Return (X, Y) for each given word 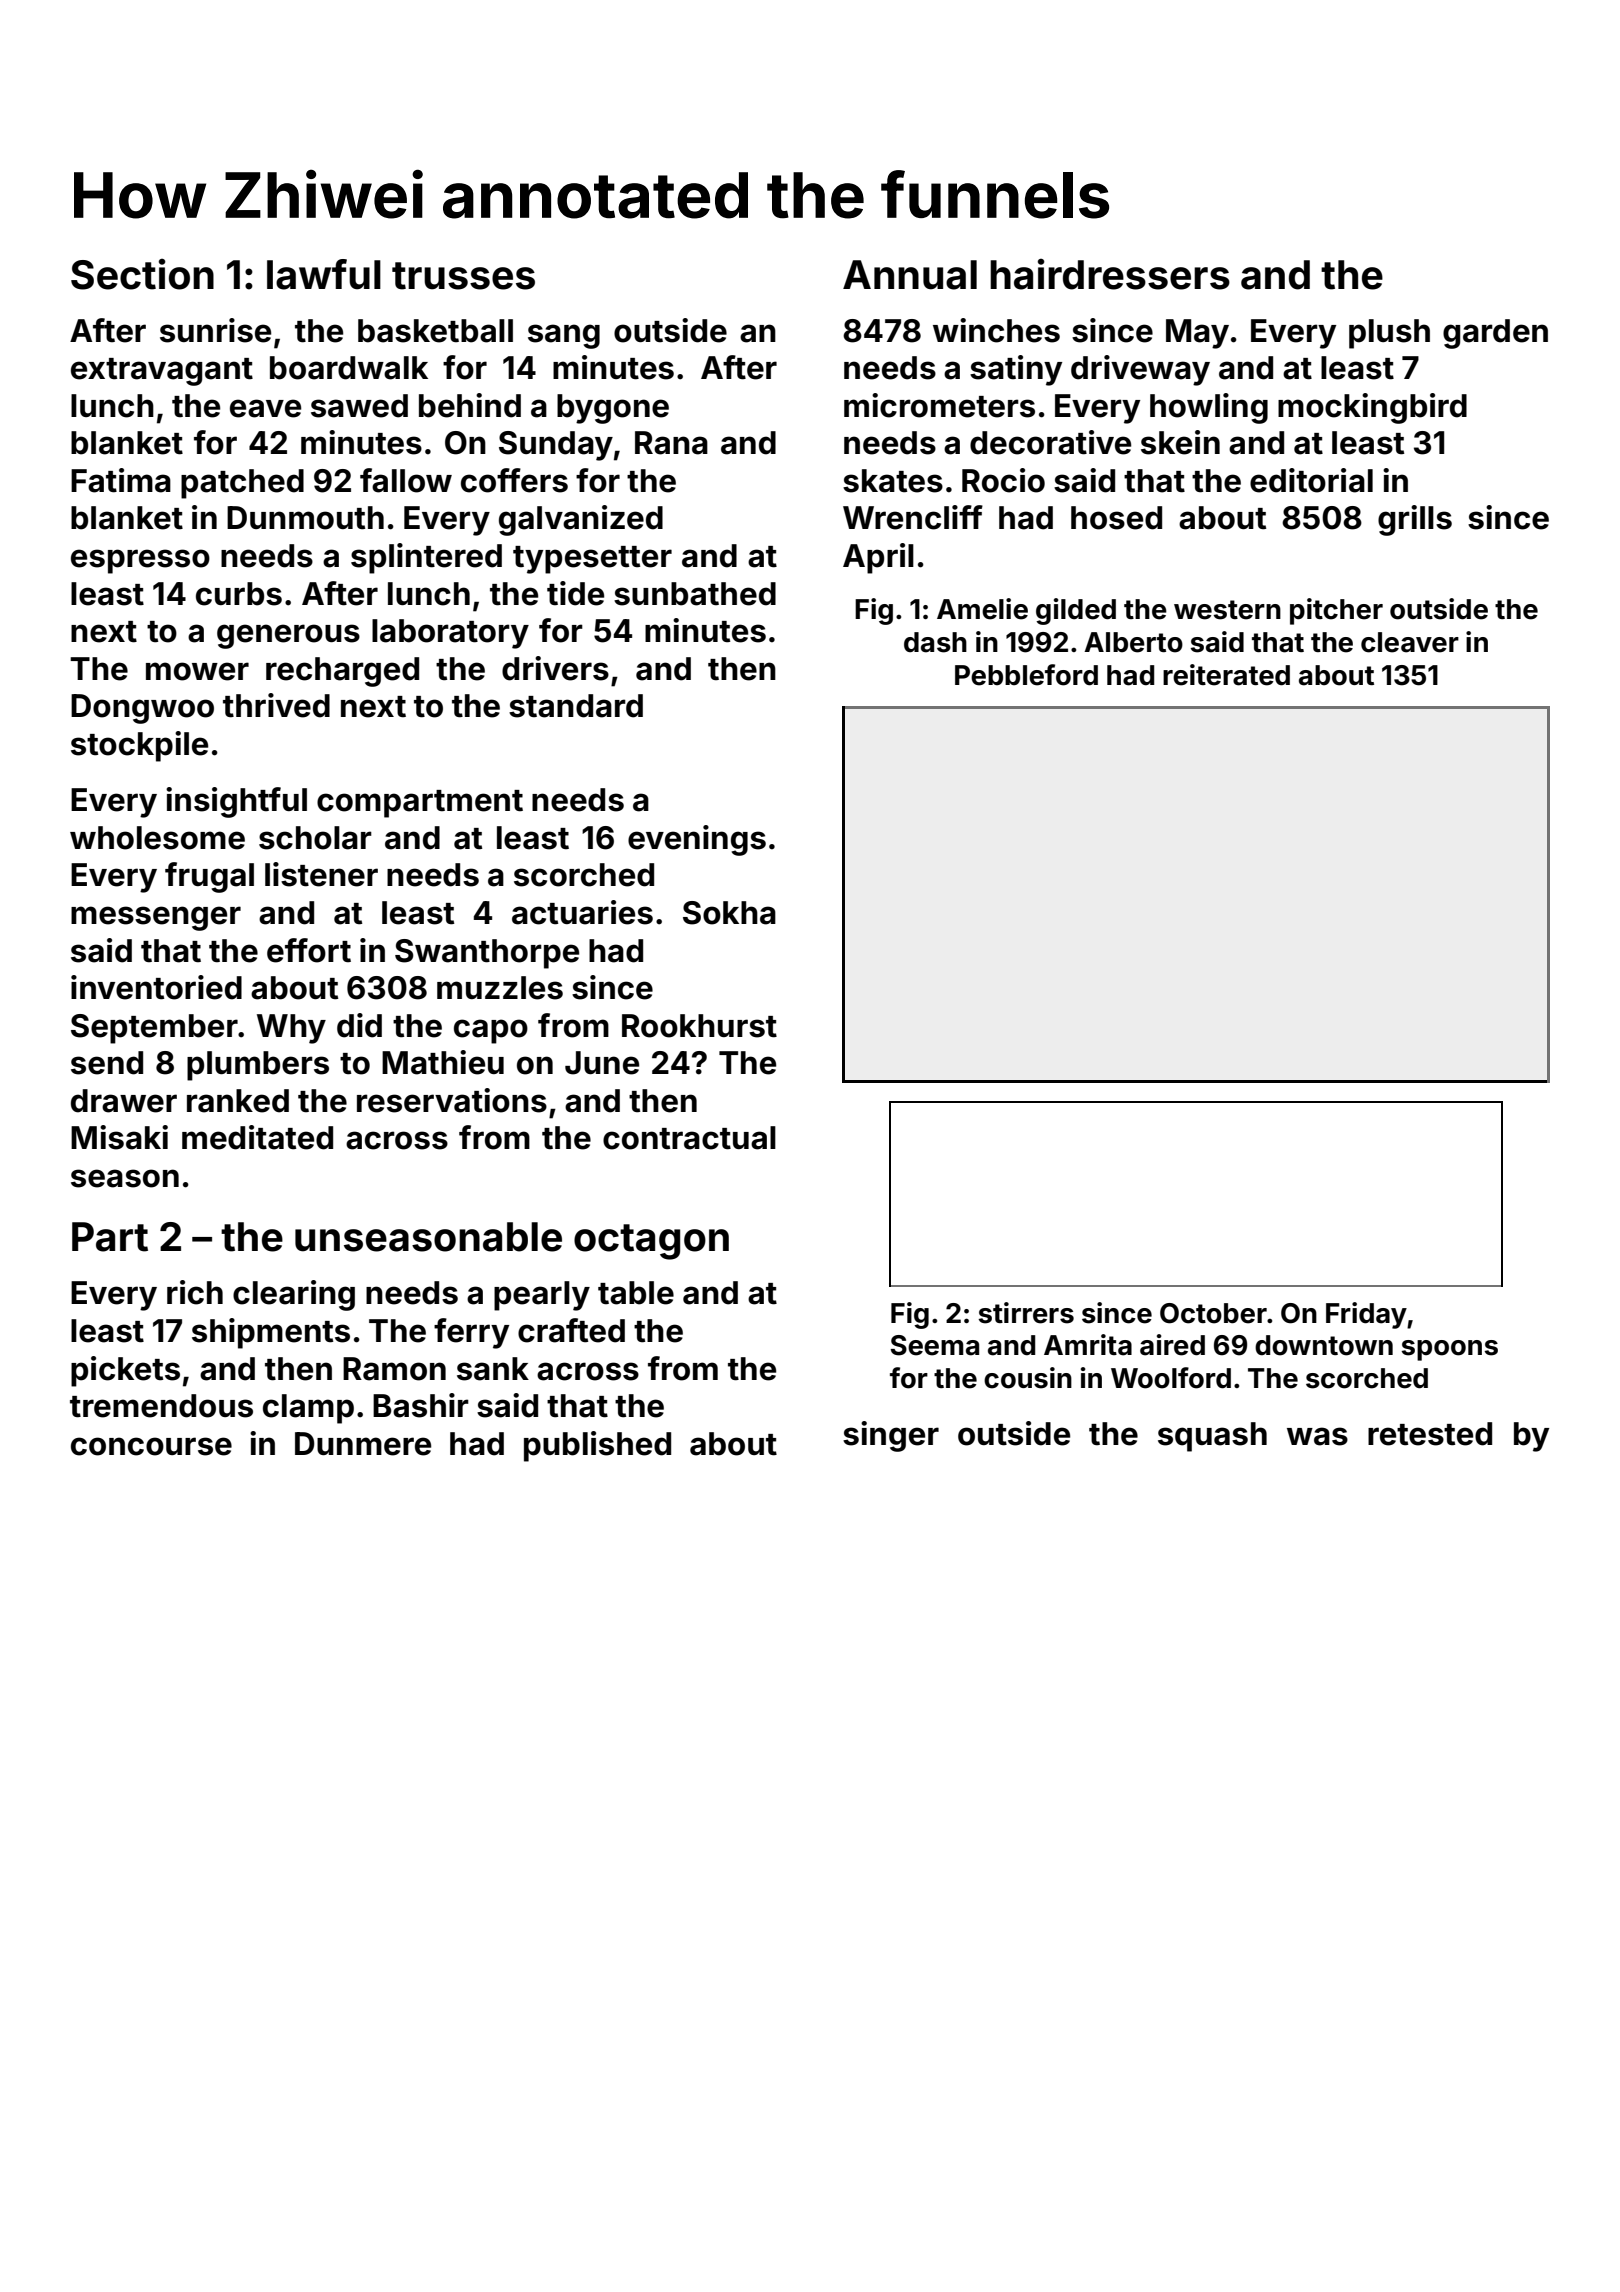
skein (1180, 442)
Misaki (119, 1137)
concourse (151, 1446)
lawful (324, 274)
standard (576, 706)
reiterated (1226, 675)
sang (564, 336)
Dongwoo (142, 709)
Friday (1366, 1315)
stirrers (1026, 1313)
